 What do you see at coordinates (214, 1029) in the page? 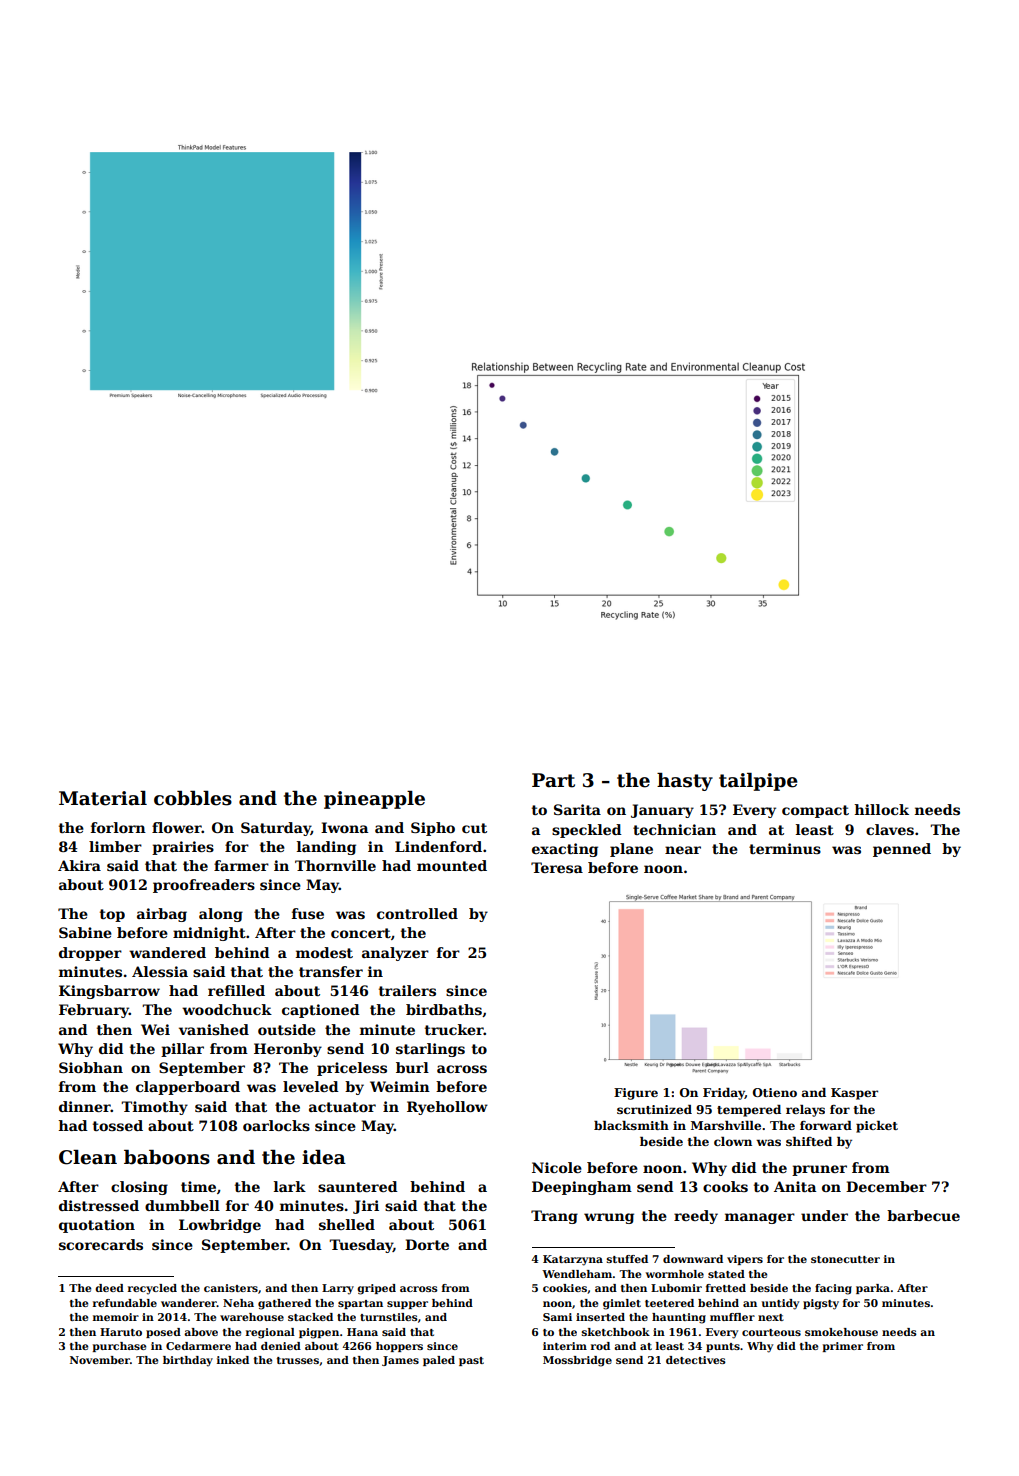
I see `vanished` at bounding box center [214, 1029].
